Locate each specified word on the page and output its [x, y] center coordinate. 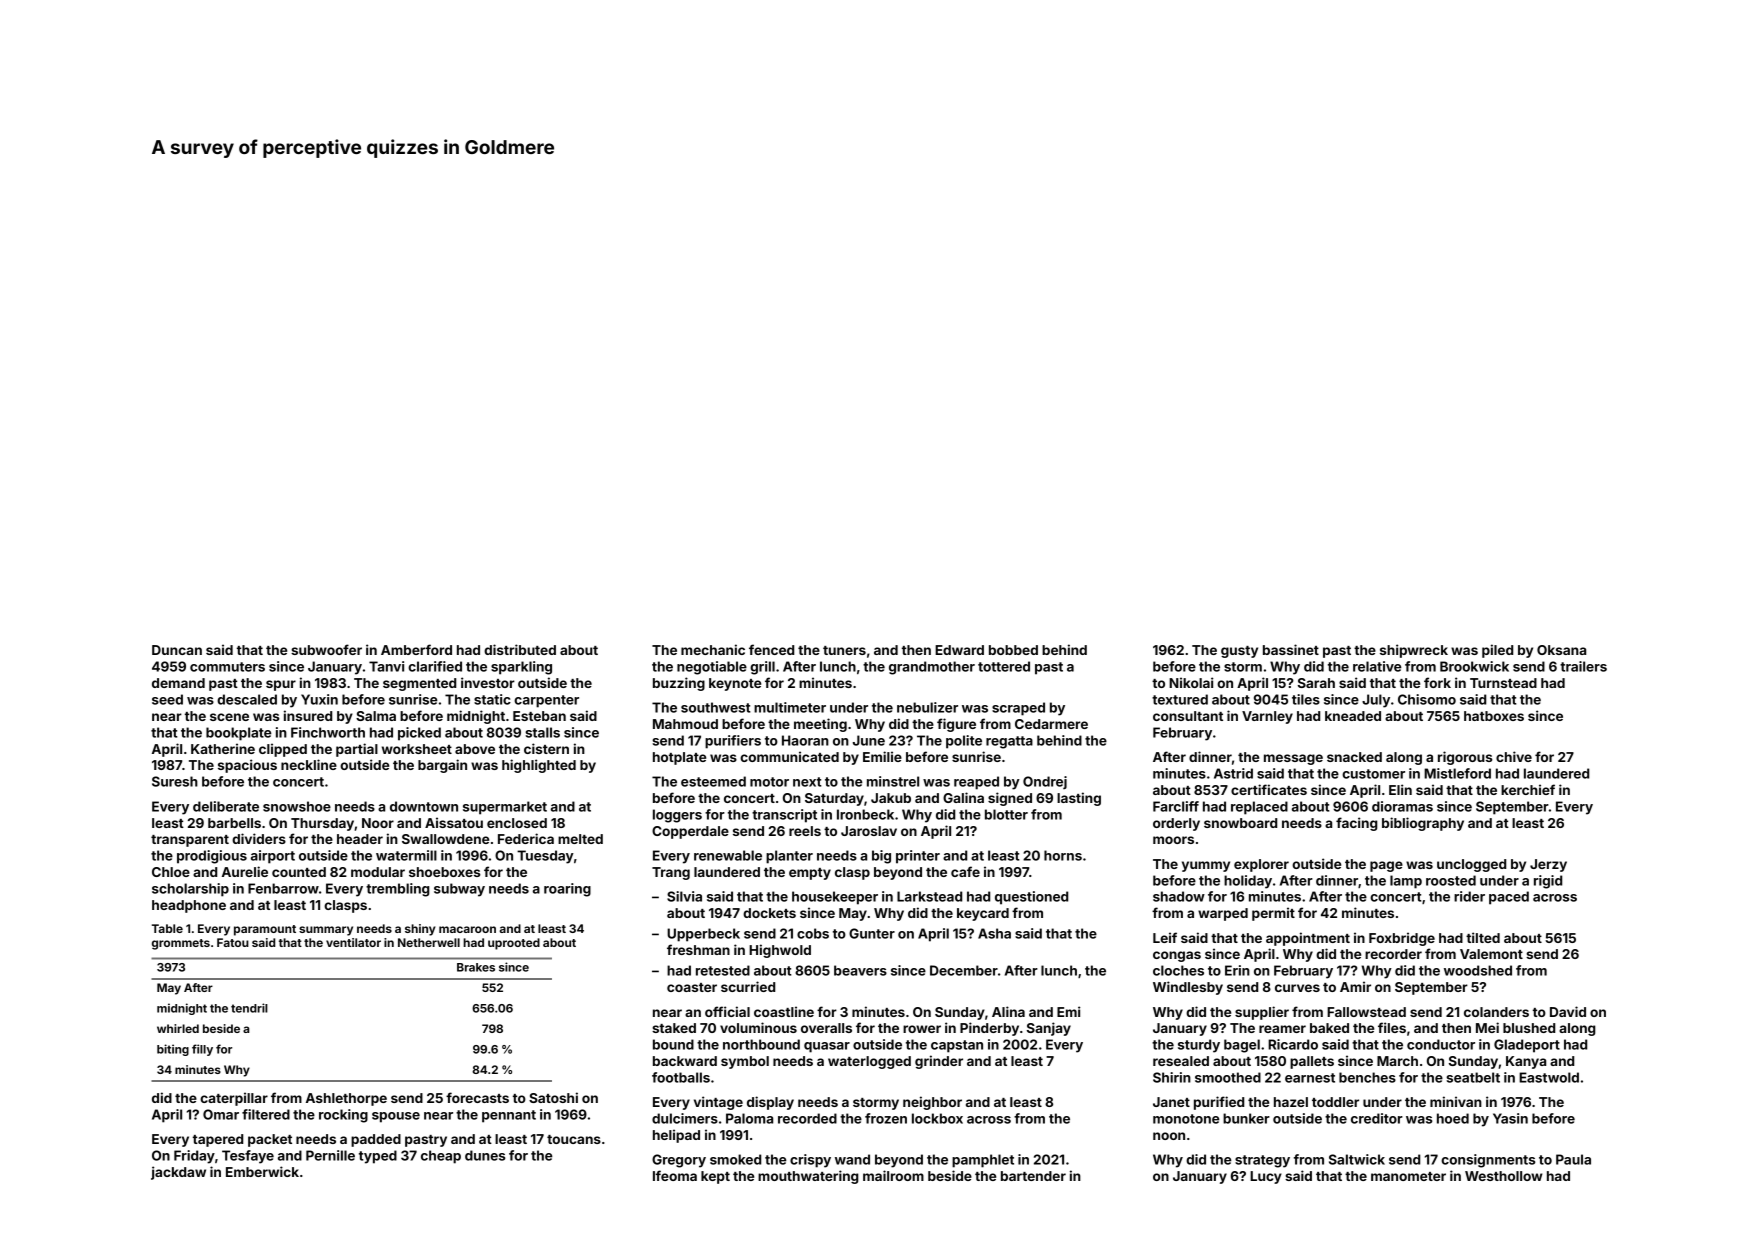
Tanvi [386, 666]
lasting [1079, 799]
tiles [1306, 699]
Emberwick [262, 1171]
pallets [1312, 1062]
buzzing [679, 684]
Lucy [1266, 1177]
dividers [259, 838]
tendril [249, 1008]
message [1293, 759]
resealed [1181, 1061]
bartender [1033, 1176]
